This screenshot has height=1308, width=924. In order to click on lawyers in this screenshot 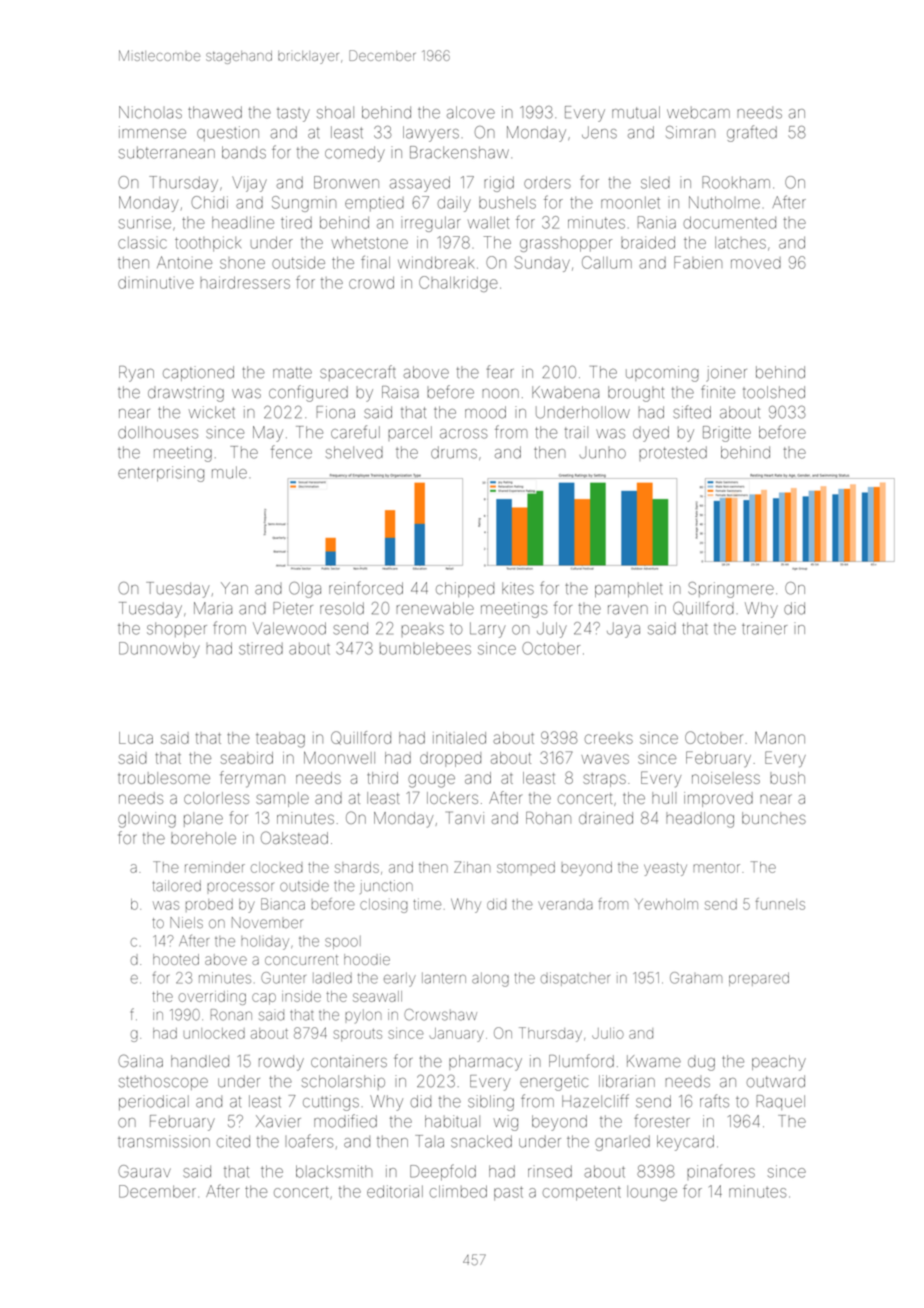, I will do `click(431, 134)`.
